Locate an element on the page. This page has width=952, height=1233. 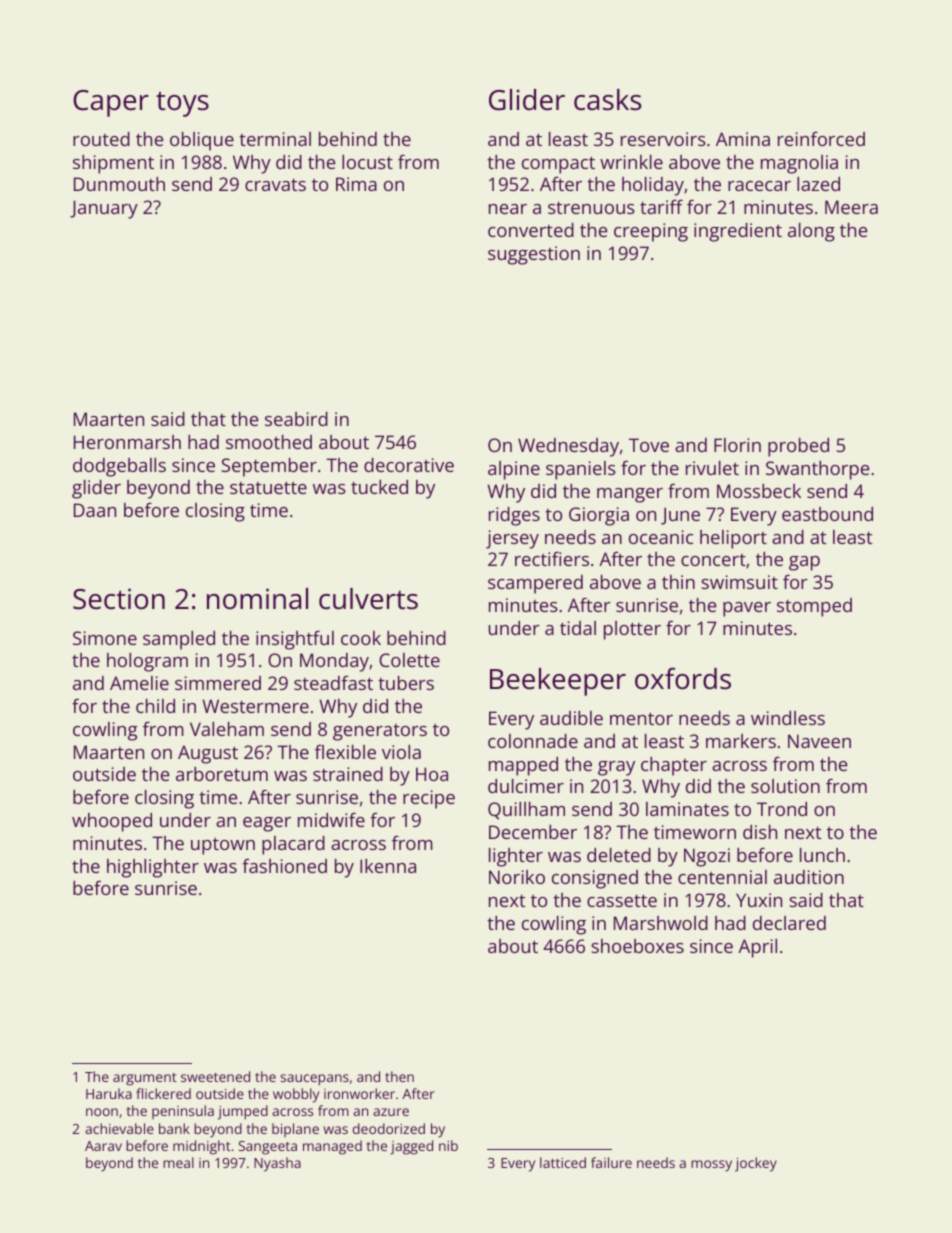
casks is located at coordinates (607, 100).
